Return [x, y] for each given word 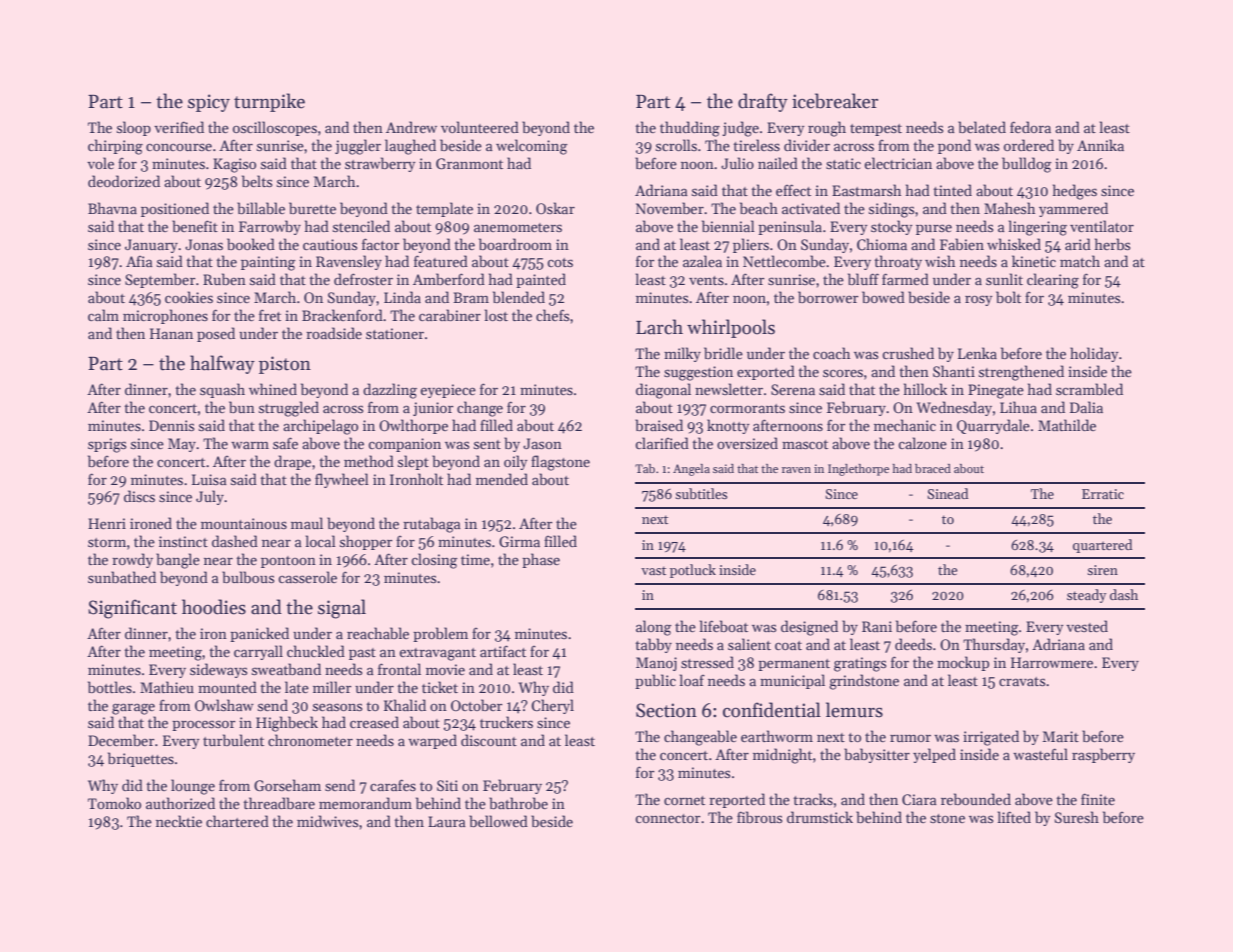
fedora [1030, 127]
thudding [690, 129]
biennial [728, 226]
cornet [684, 800]
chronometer [310, 740]
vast [653, 570]
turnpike [269, 102]
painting [268, 263]
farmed [905, 279]
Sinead [947, 493]
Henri [107, 523]
